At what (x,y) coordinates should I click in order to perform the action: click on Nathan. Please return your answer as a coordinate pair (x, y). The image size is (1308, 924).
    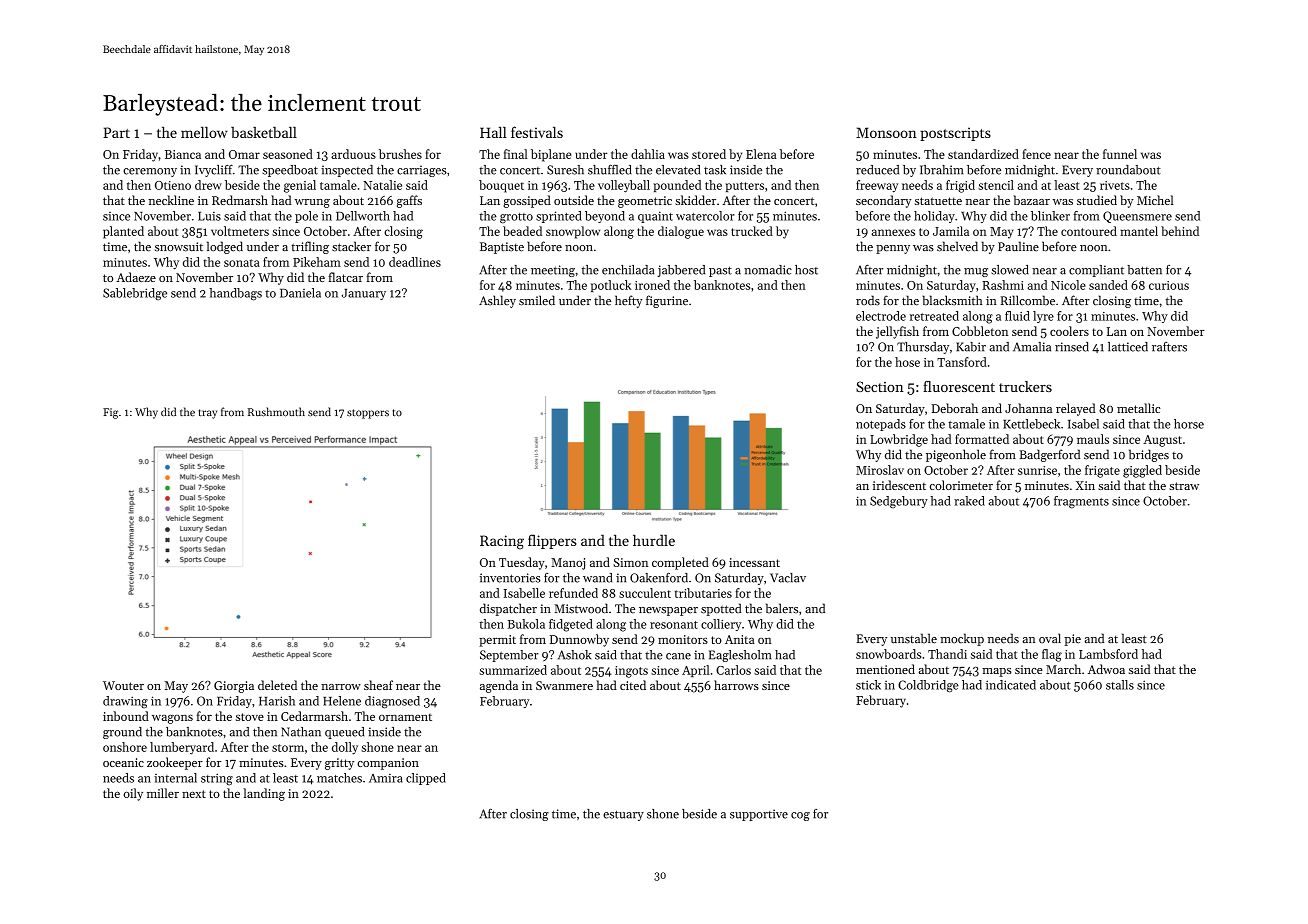
    Looking at the image, I should click on (301, 732).
